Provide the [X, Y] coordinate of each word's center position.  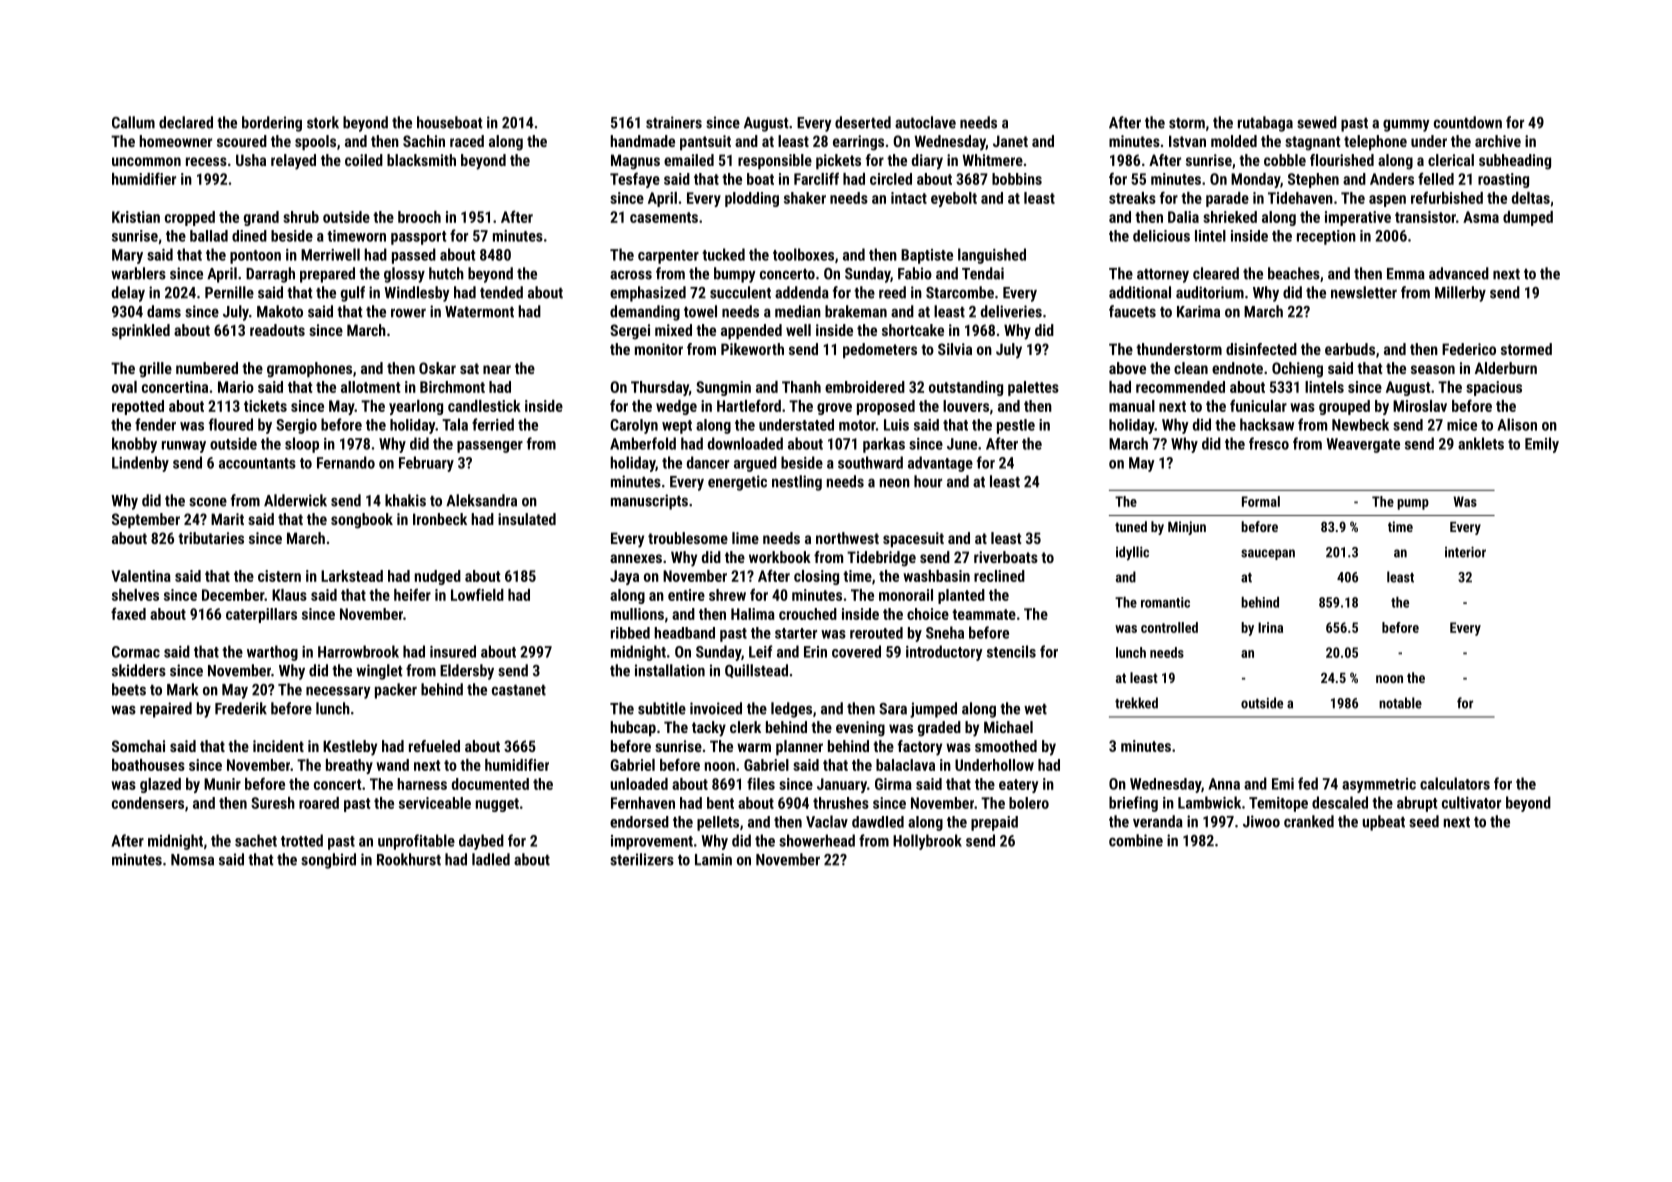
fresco [1269, 443]
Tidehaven [1300, 198]
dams [164, 311]
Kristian [136, 217]
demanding [645, 313]
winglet [379, 672]
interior [1465, 552]
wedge [676, 407]
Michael [1008, 727]
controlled [1169, 627]
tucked [723, 254]
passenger [490, 447]
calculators [1455, 783]
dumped [1528, 218]
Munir [222, 784]
